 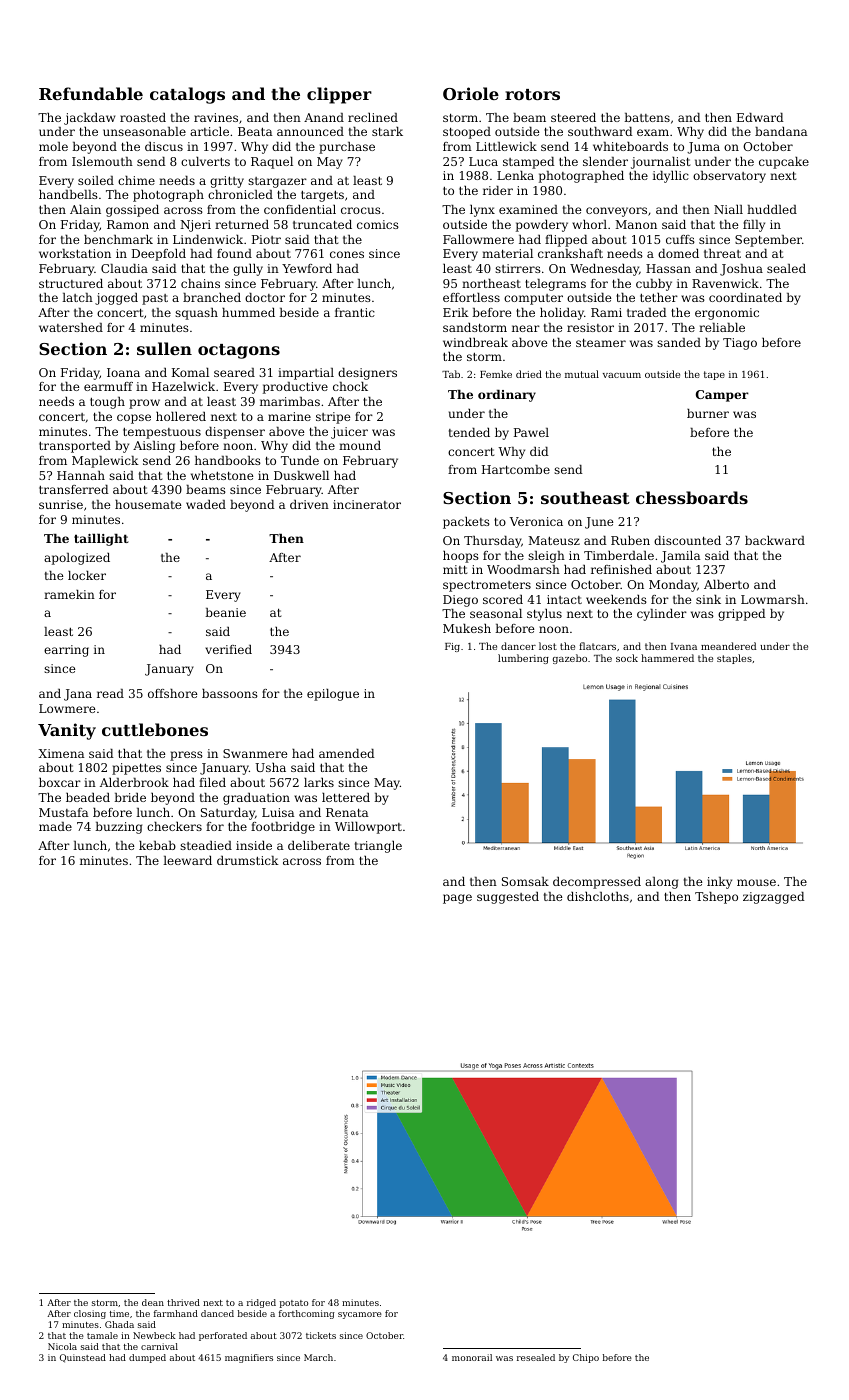 I want to click on sycamore, so click(x=360, y=1315).
